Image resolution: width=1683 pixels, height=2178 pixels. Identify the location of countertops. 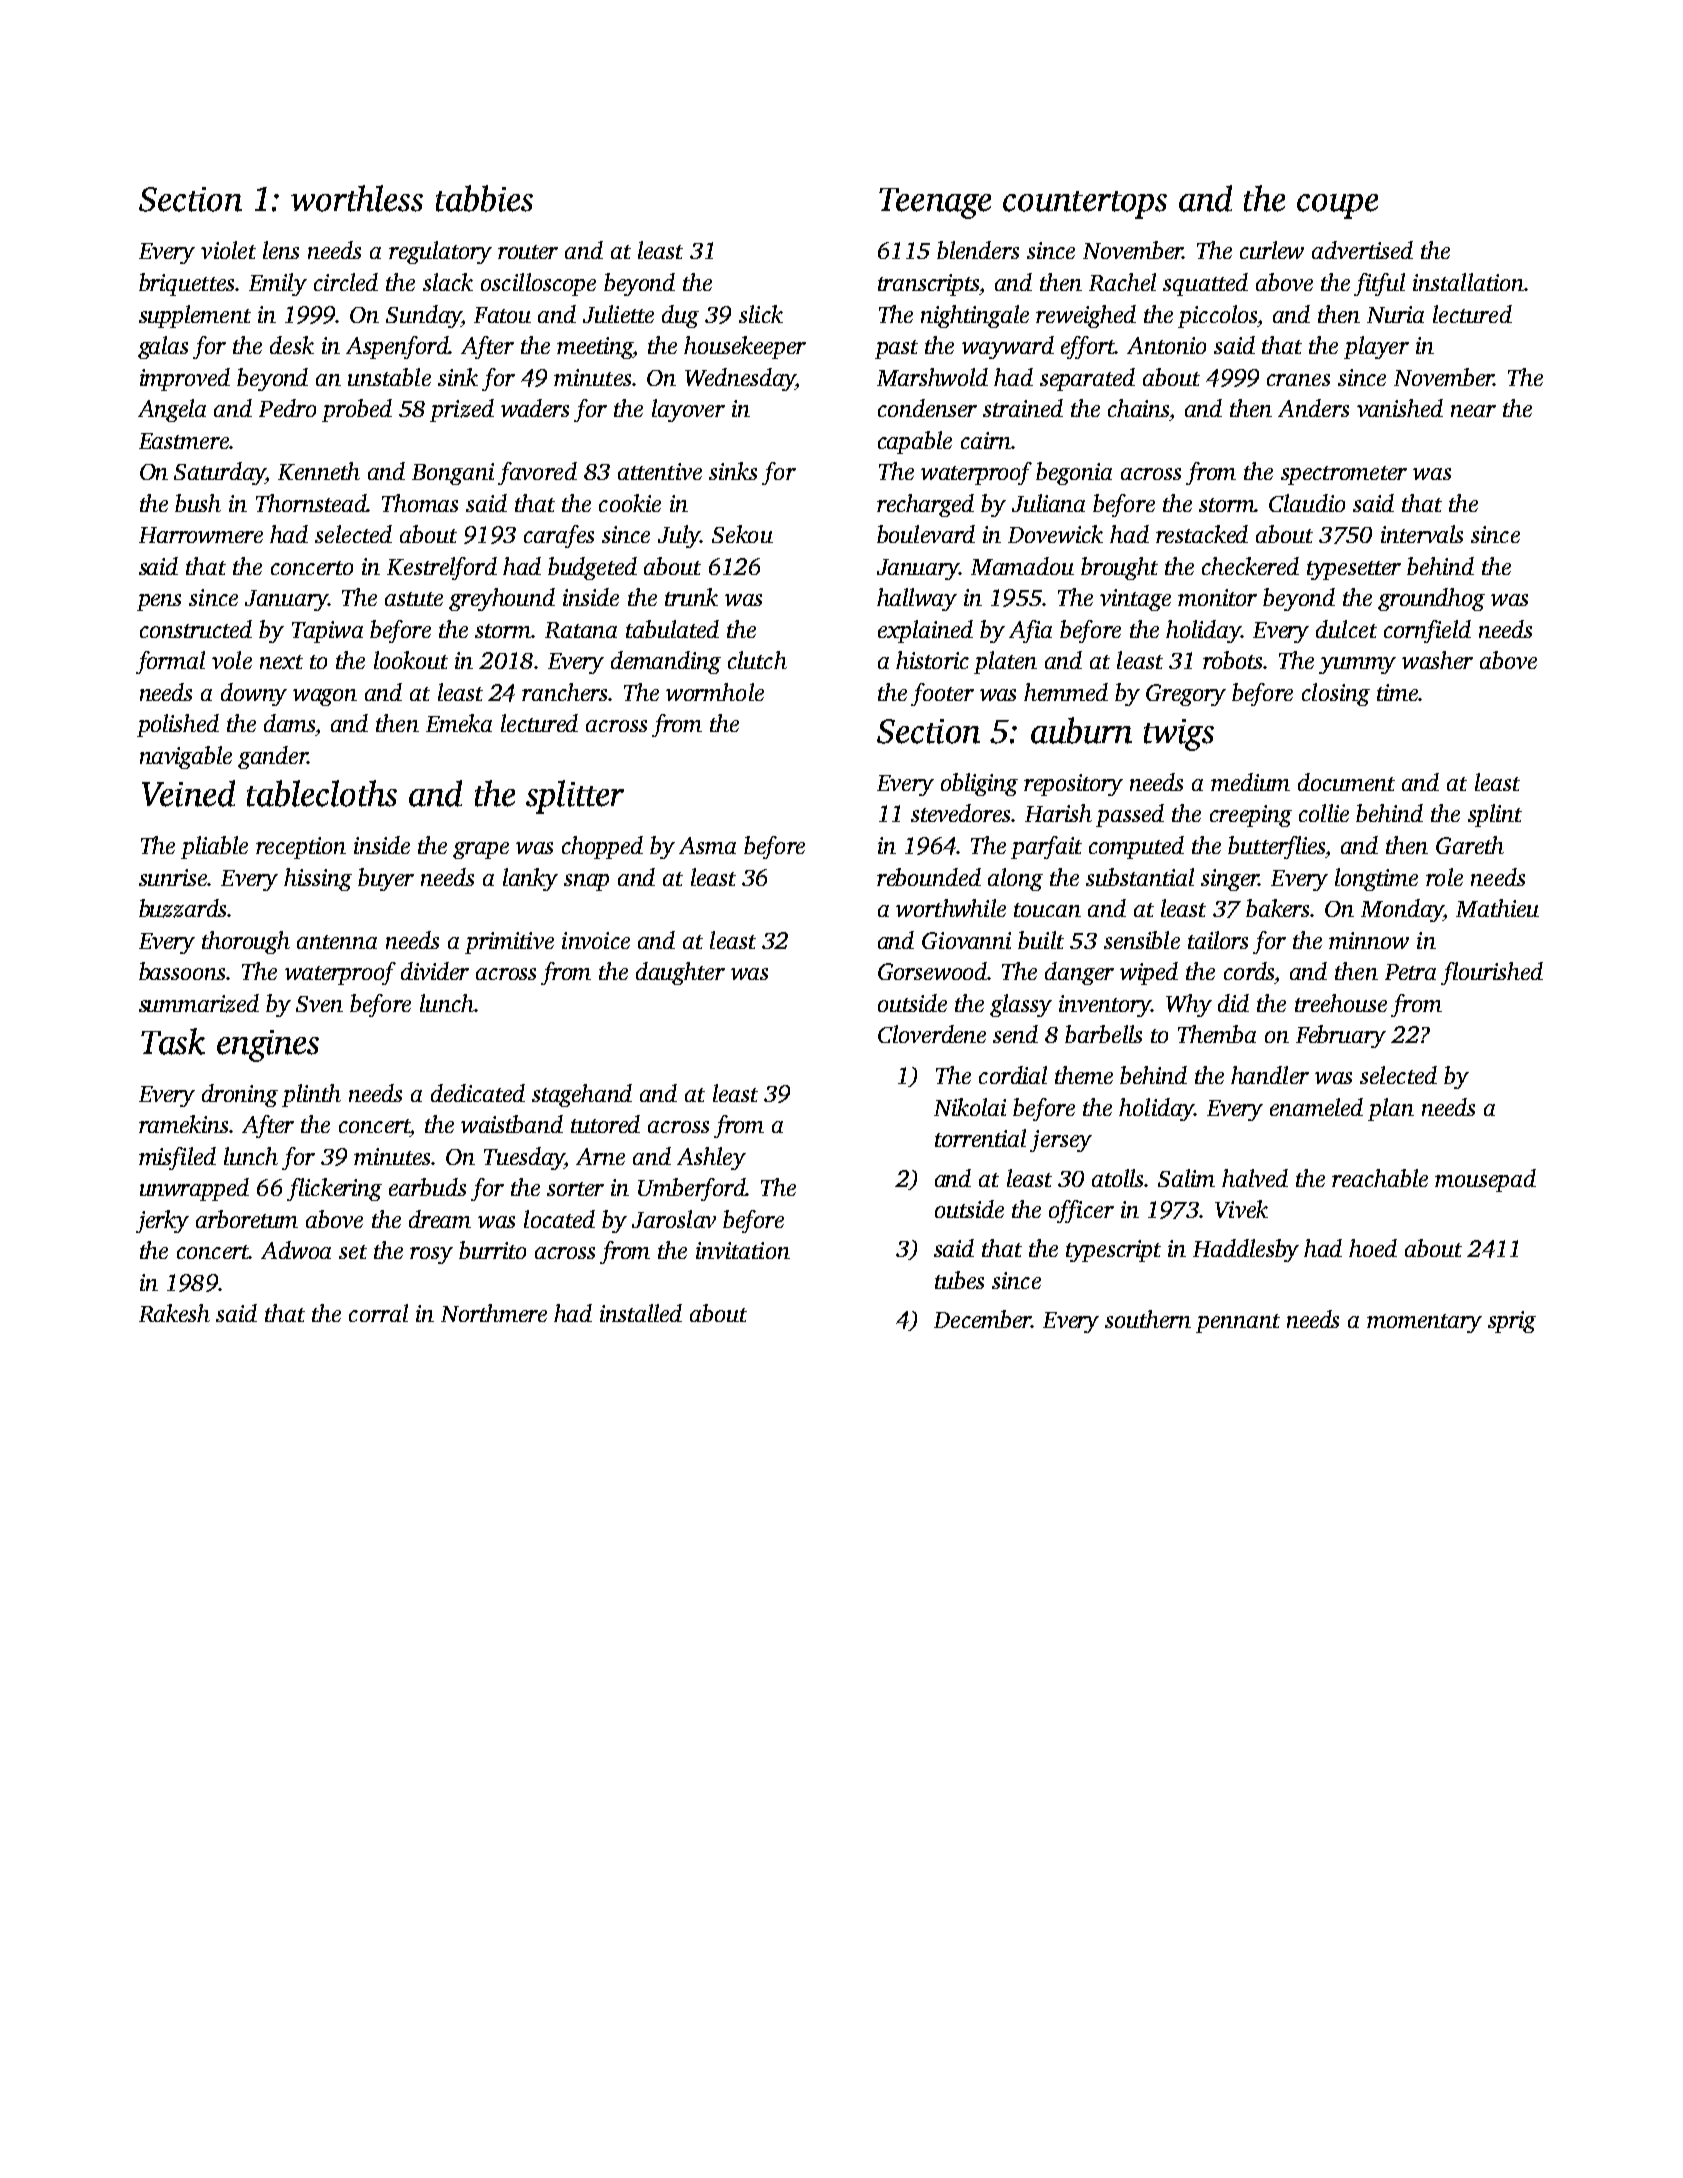
(1085, 205).
